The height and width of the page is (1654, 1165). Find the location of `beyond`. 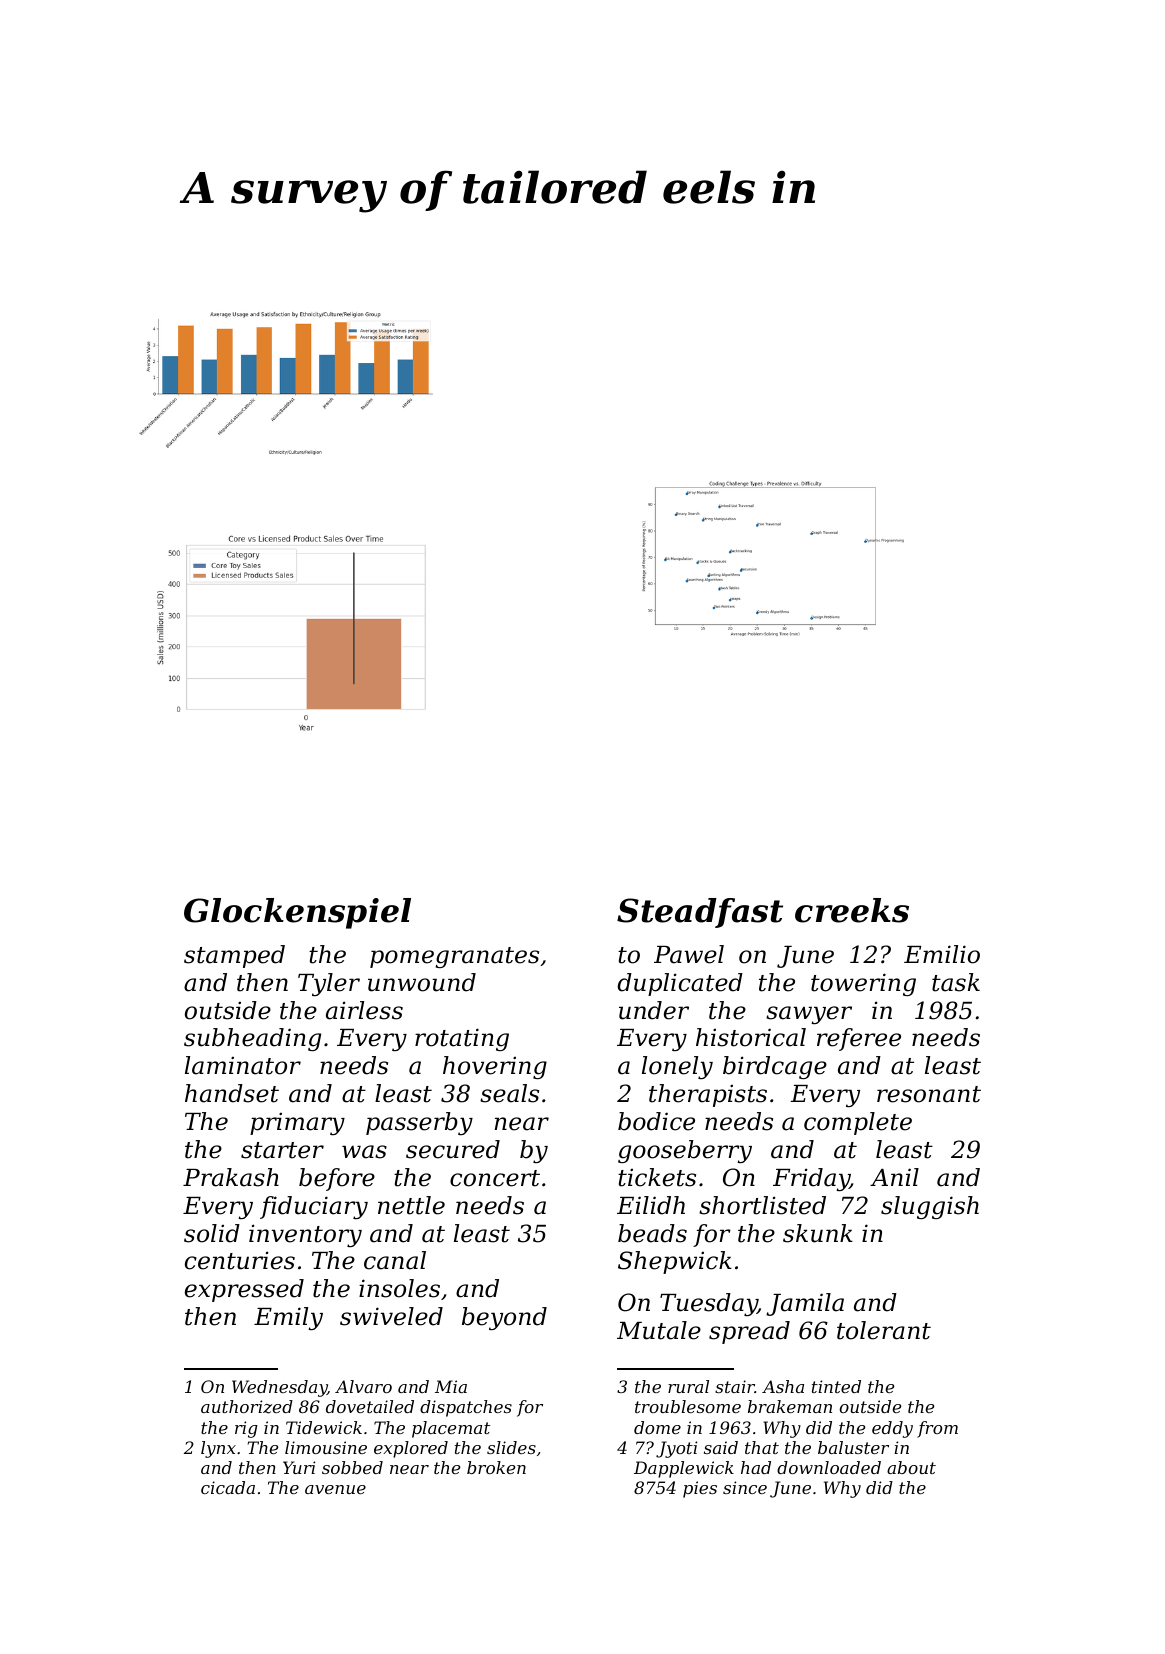

beyond is located at coordinates (504, 1318).
